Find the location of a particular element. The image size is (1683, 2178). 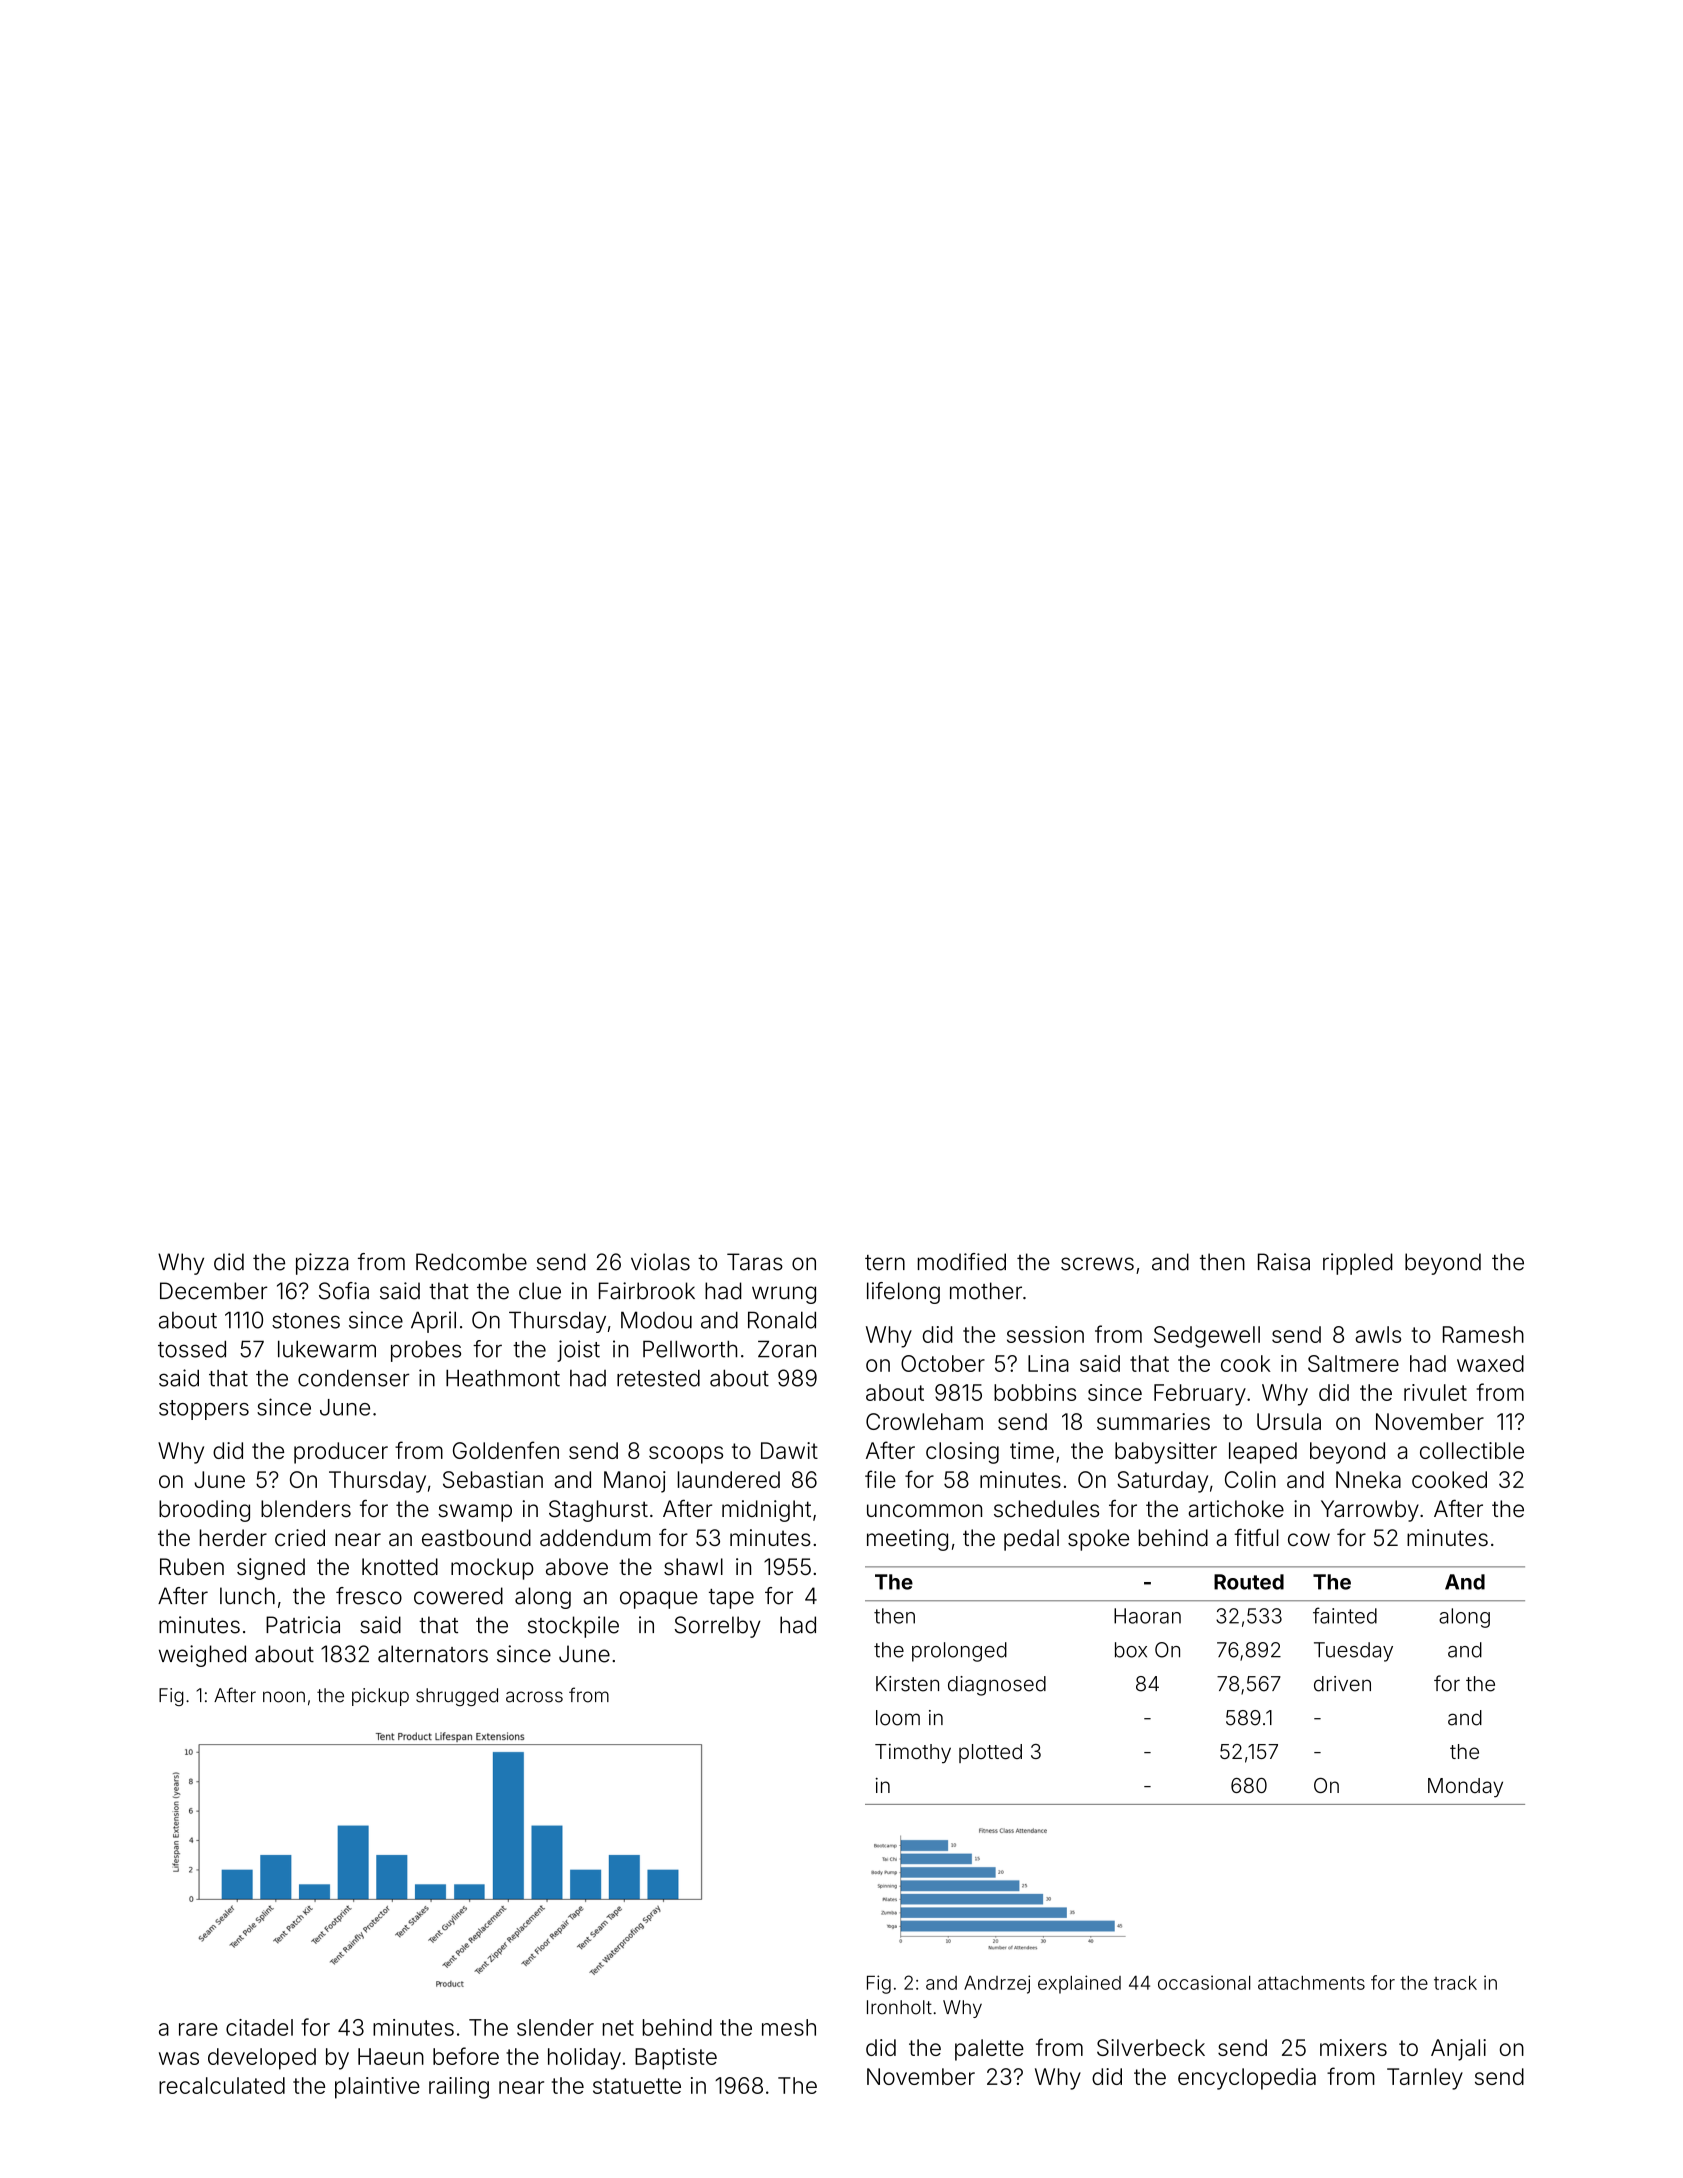

railing is located at coordinates (459, 2088).
